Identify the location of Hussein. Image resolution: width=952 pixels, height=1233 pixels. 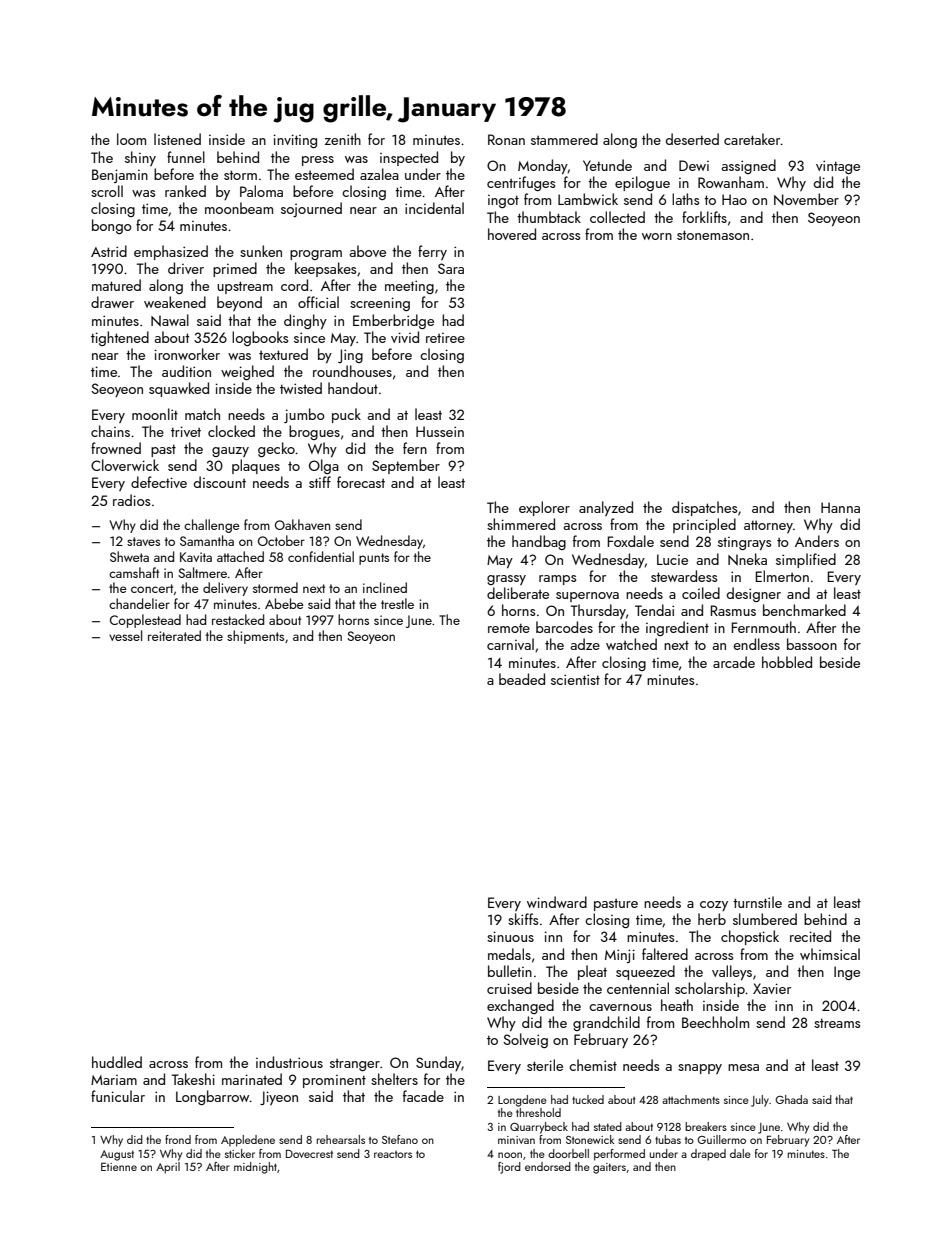
(440, 431).
